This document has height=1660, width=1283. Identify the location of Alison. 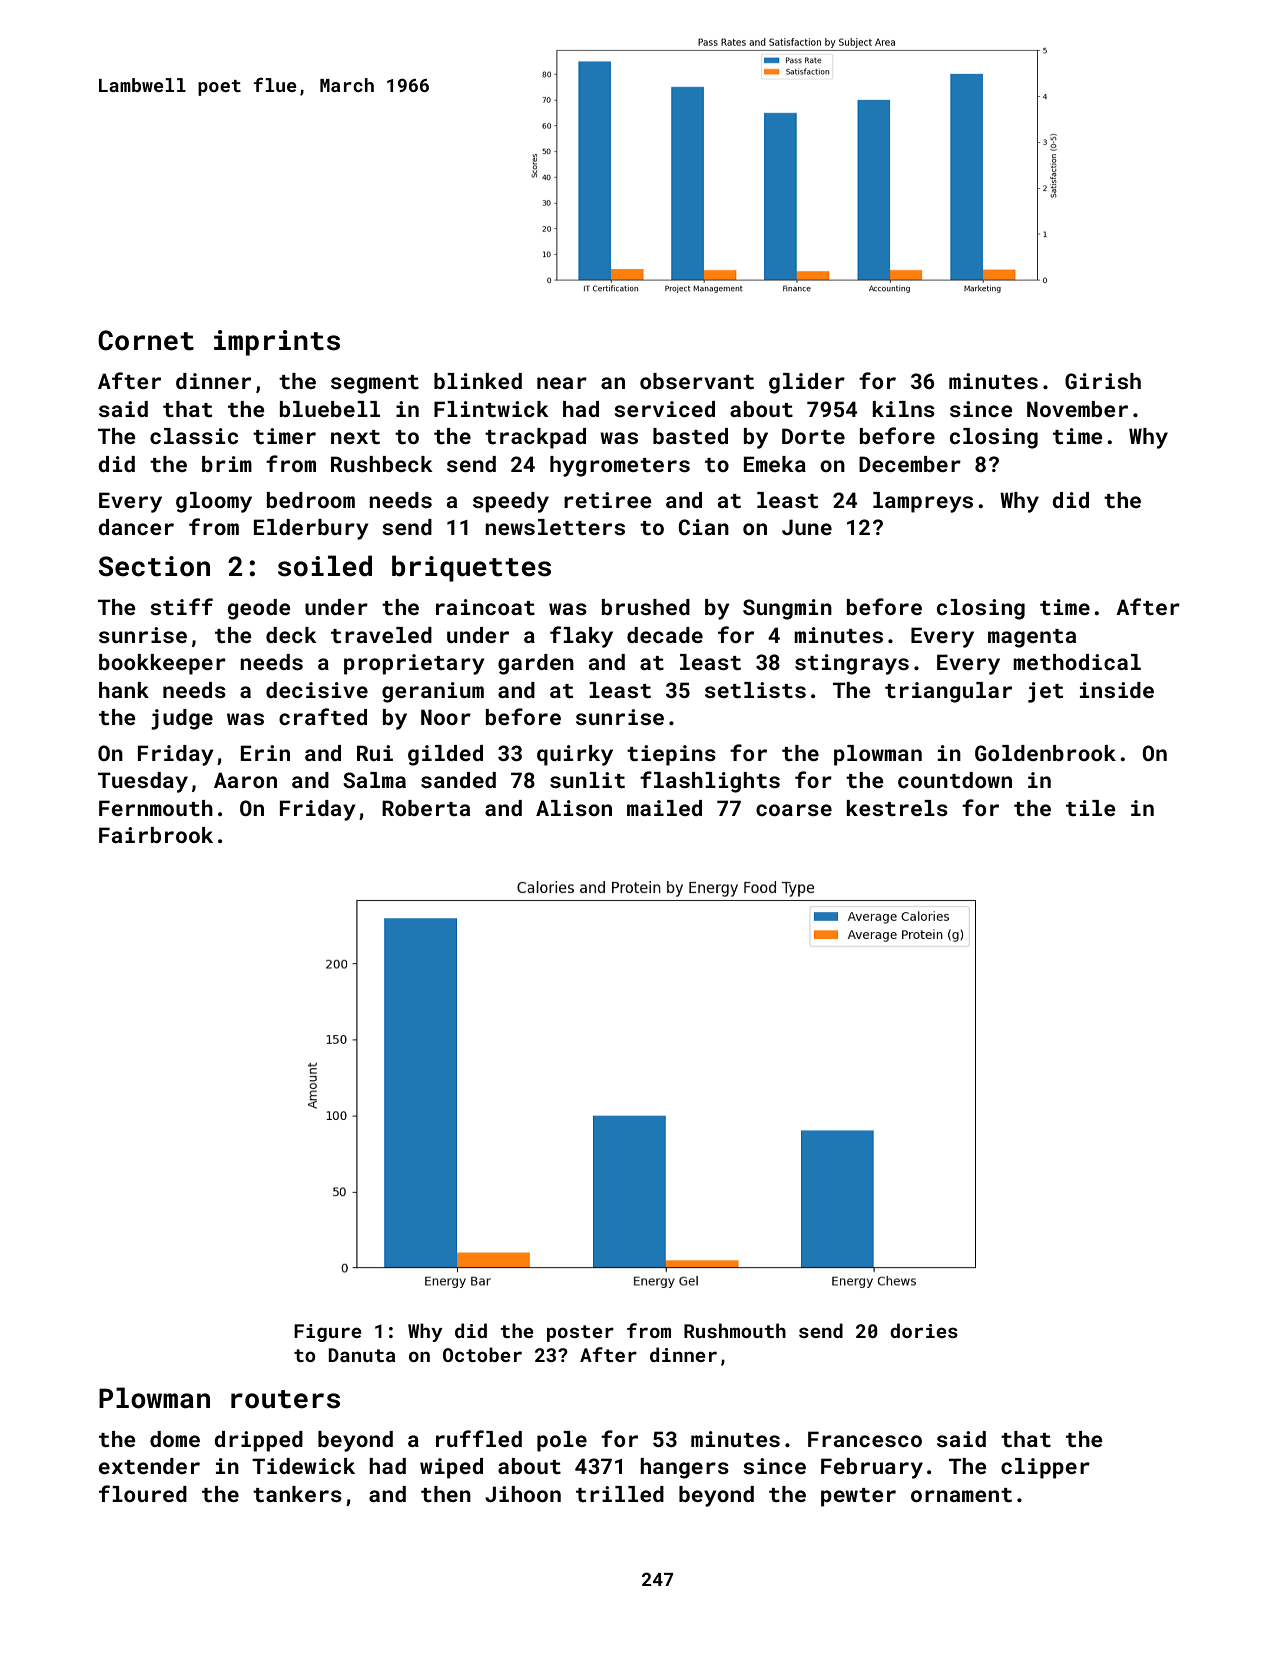
(574, 808).
